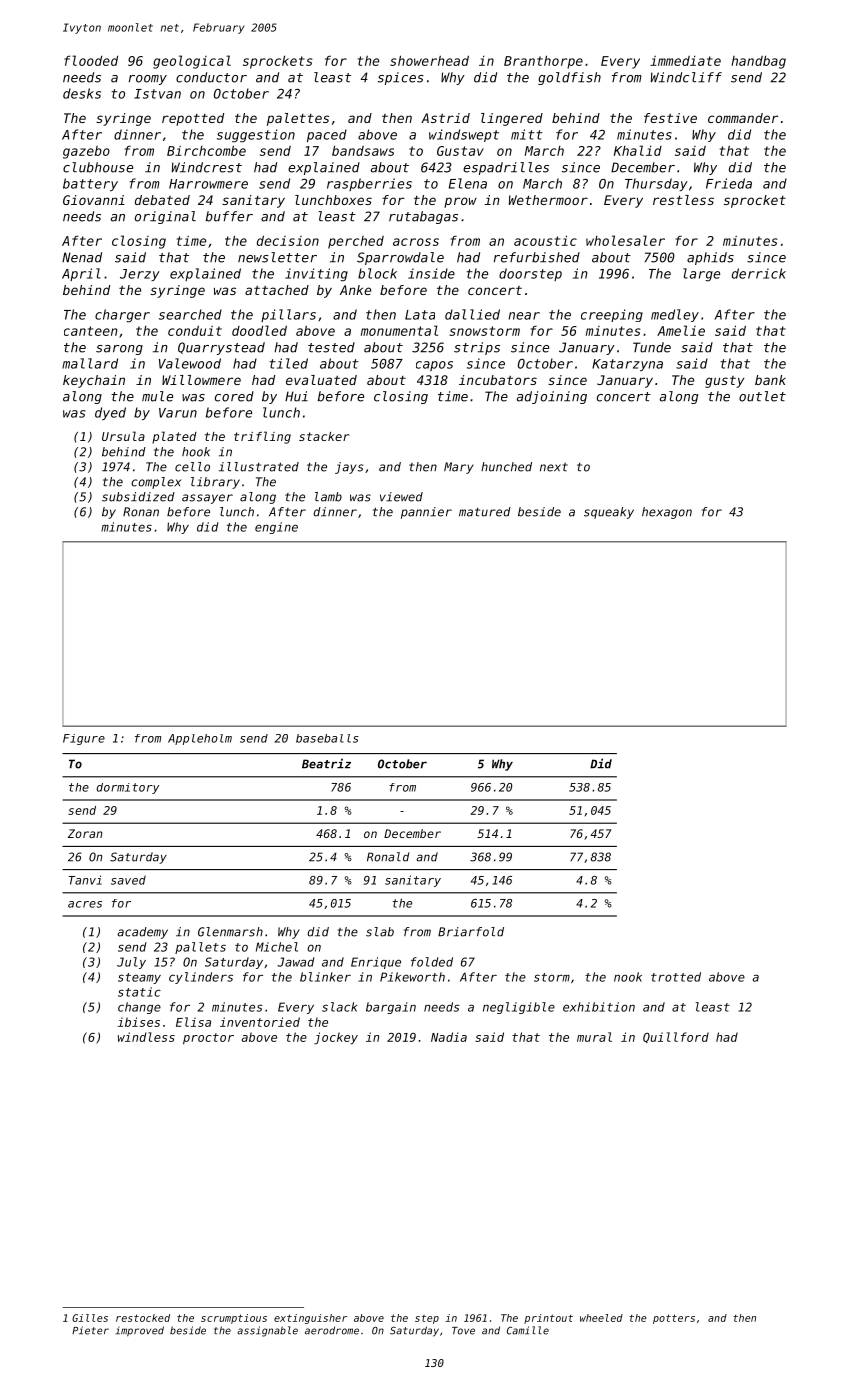 This screenshot has height=1400, width=849. What do you see at coordinates (146, 1037) in the screenshot?
I see `windless` at bounding box center [146, 1037].
